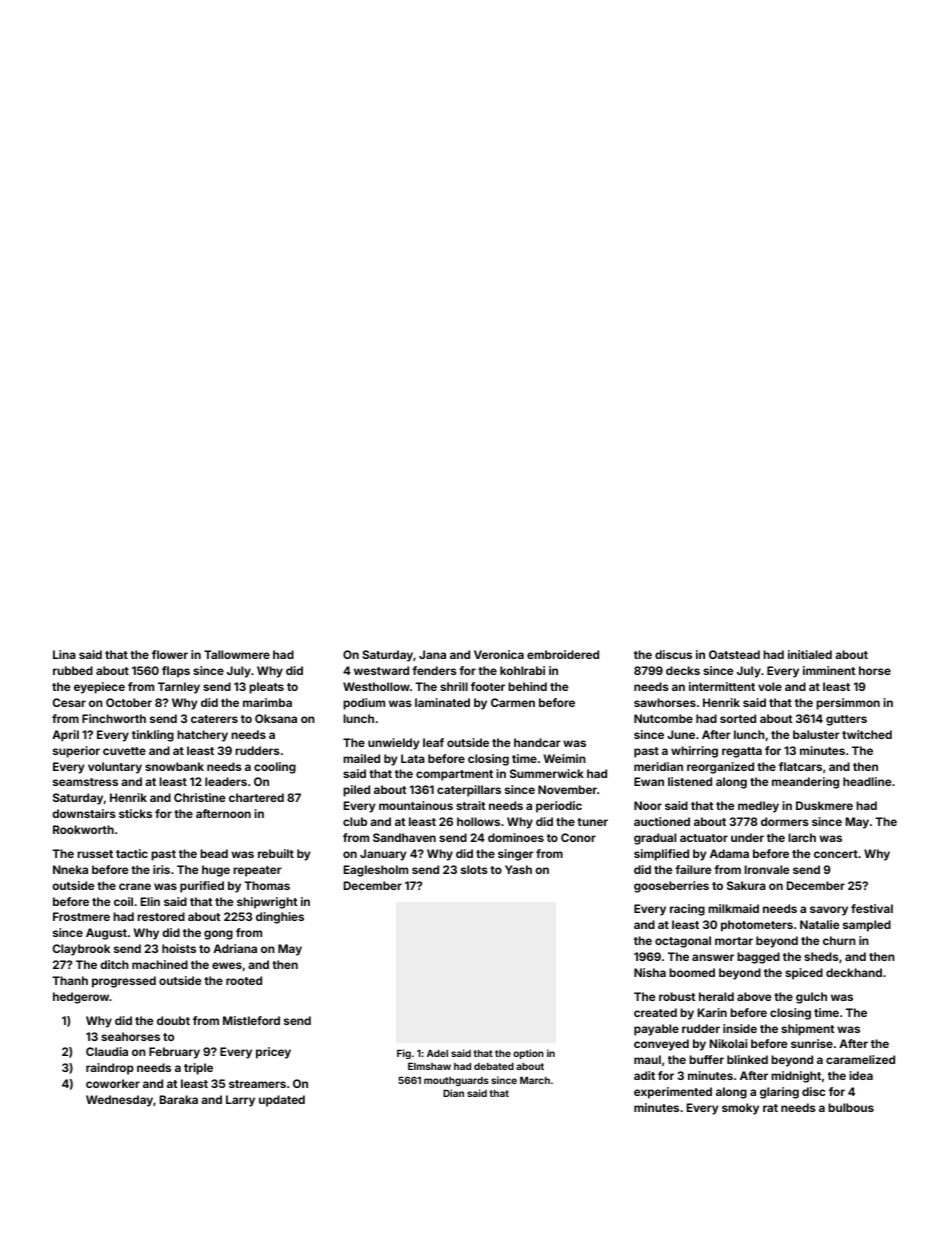 This screenshot has width=952, height=1233. What do you see at coordinates (867, 781) in the screenshot?
I see `headline` at bounding box center [867, 781].
